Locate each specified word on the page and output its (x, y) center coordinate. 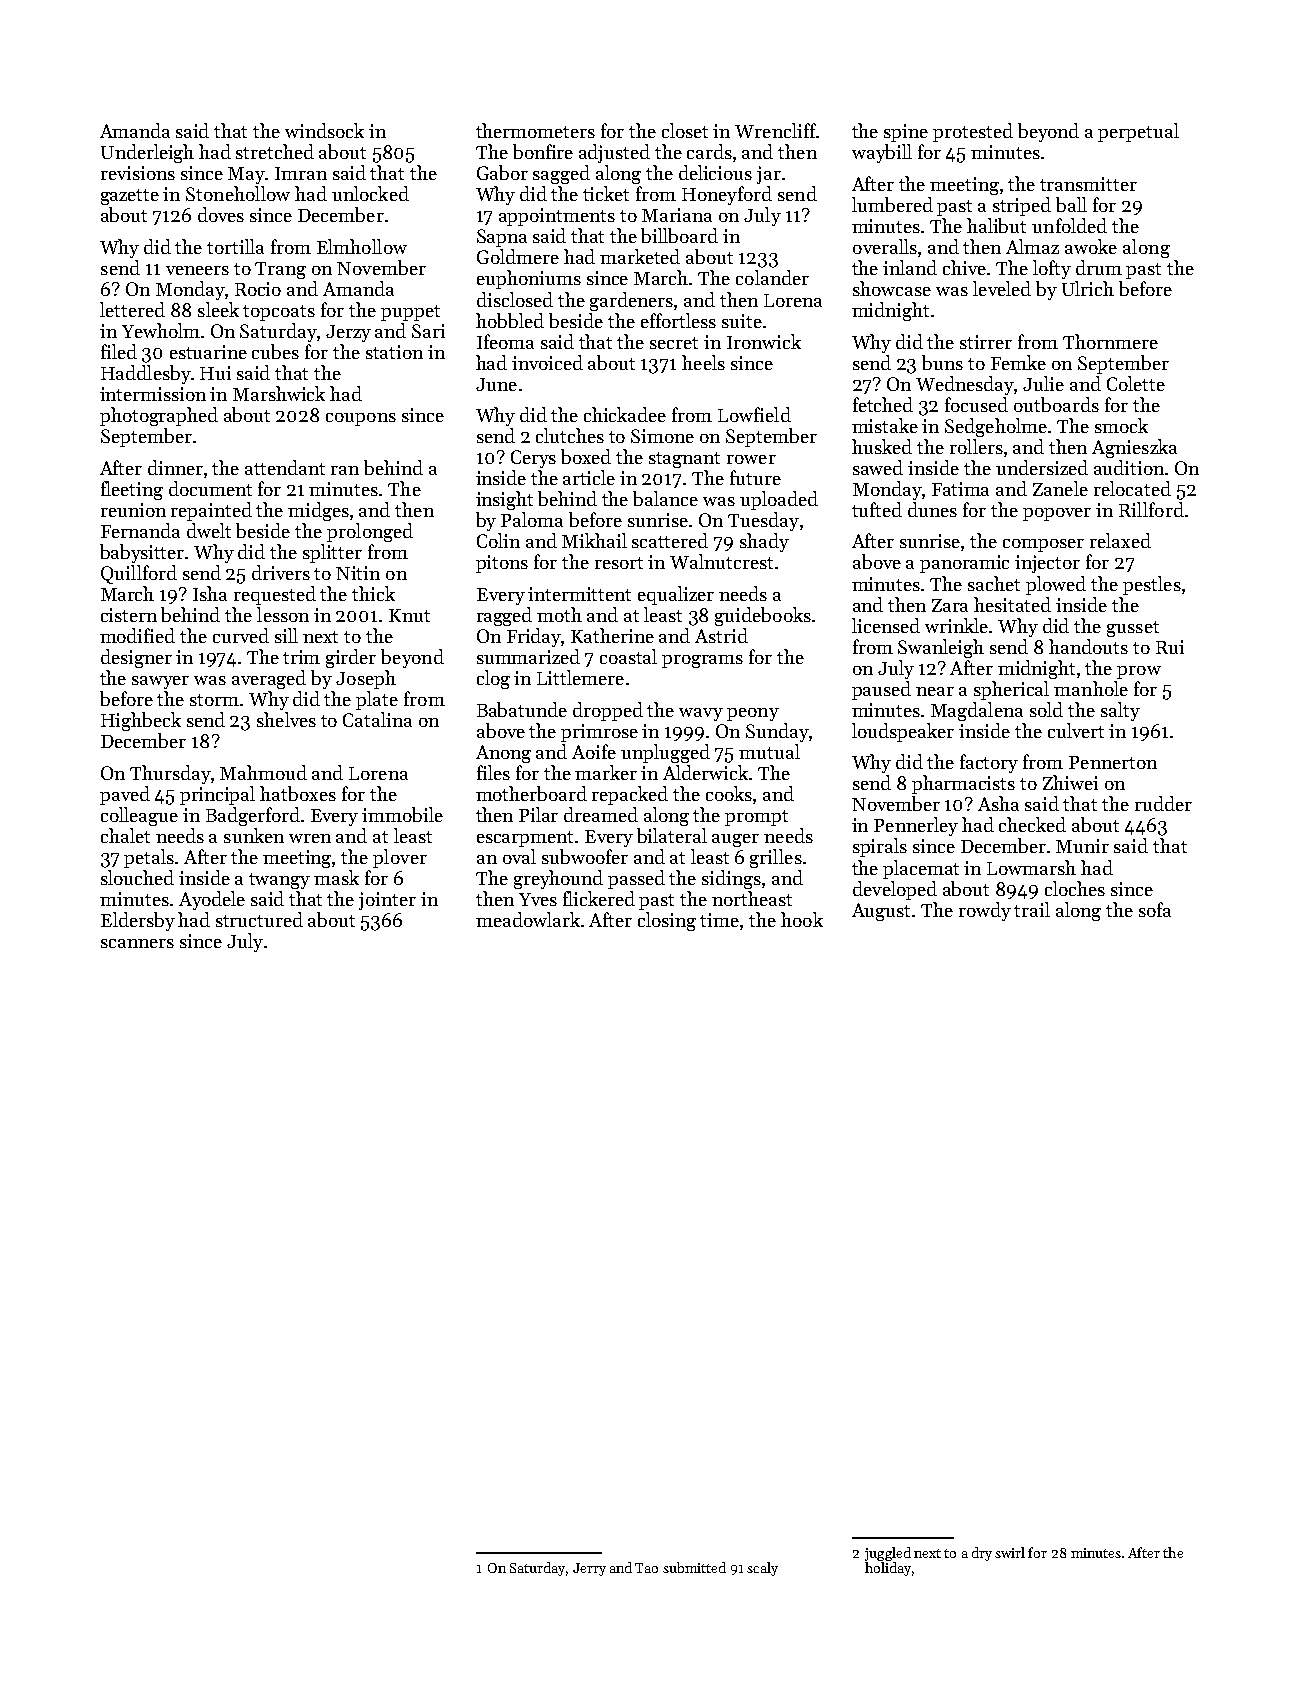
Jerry (589, 1569)
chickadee (625, 414)
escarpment (525, 839)
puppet (410, 313)
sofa (1155, 909)
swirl (1010, 1552)
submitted (694, 1567)
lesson (283, 614)
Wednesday (965, 385)
